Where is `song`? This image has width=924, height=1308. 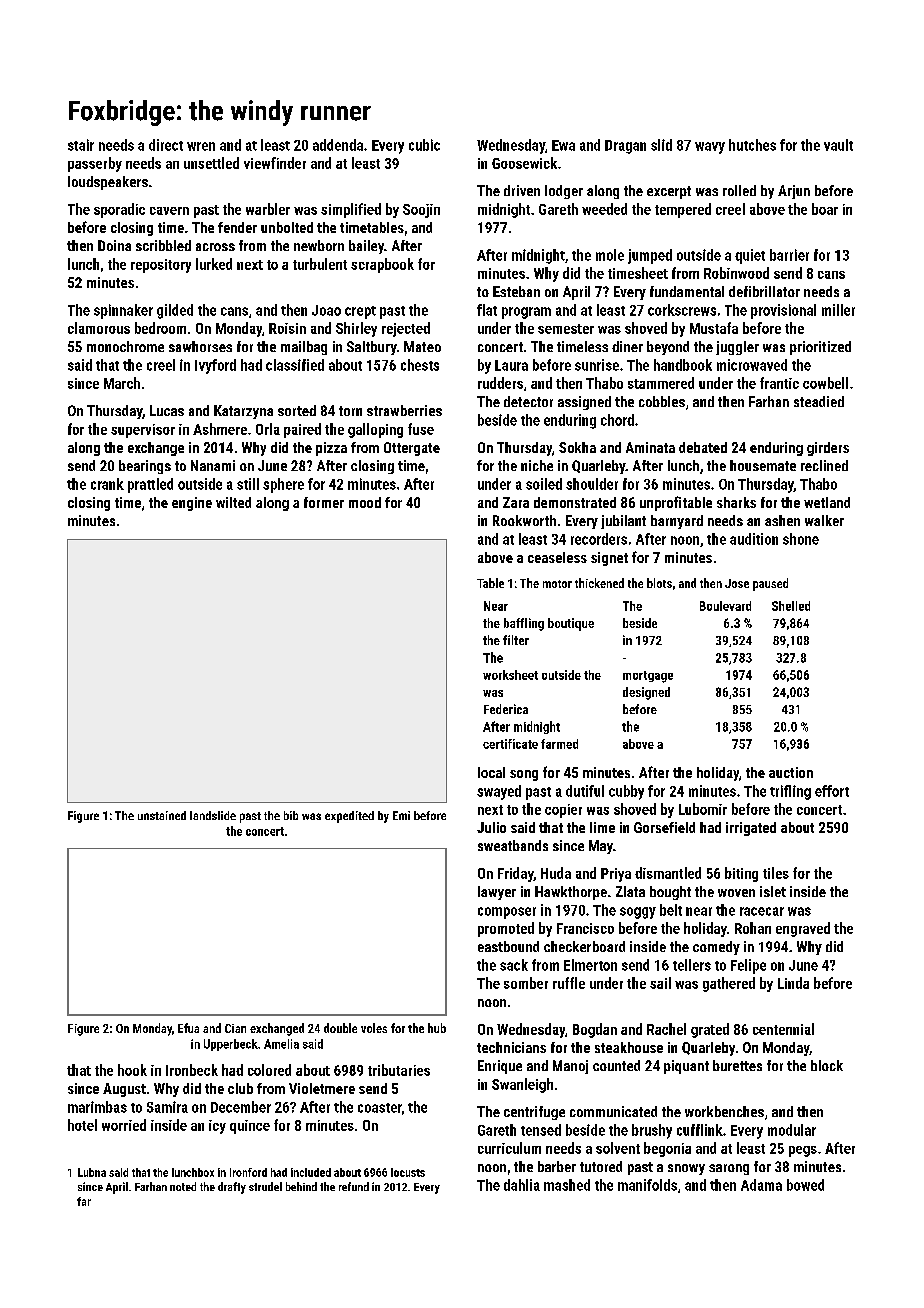 song is located at coordinates (524, 775).
